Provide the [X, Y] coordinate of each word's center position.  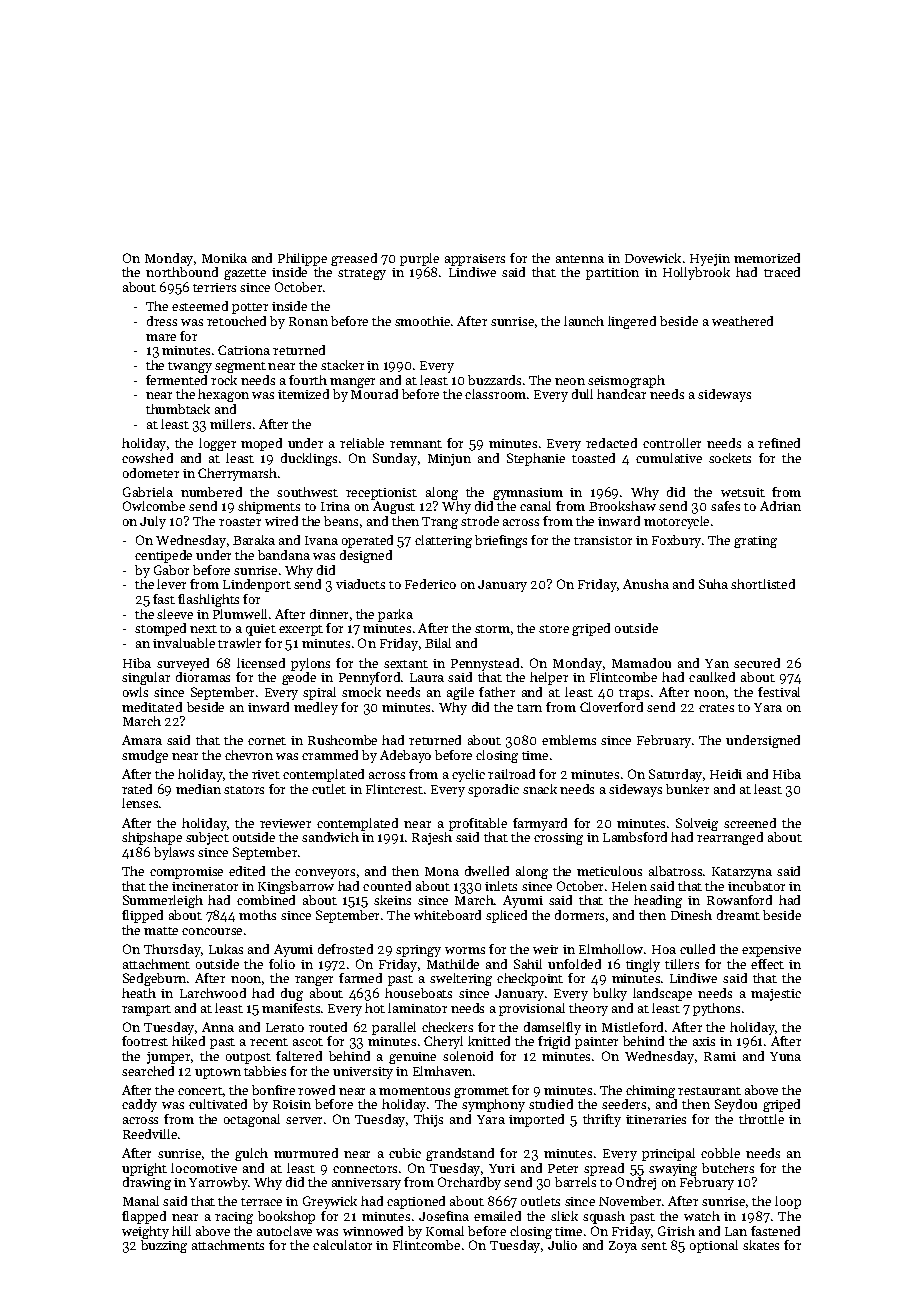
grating [755, 542]
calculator [342, 1245]
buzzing [164, 1246]
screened [750, 823]
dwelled [487, 871]
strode [480, 521]
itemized [303, 394]
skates [761, 1245]
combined [266, 900]
